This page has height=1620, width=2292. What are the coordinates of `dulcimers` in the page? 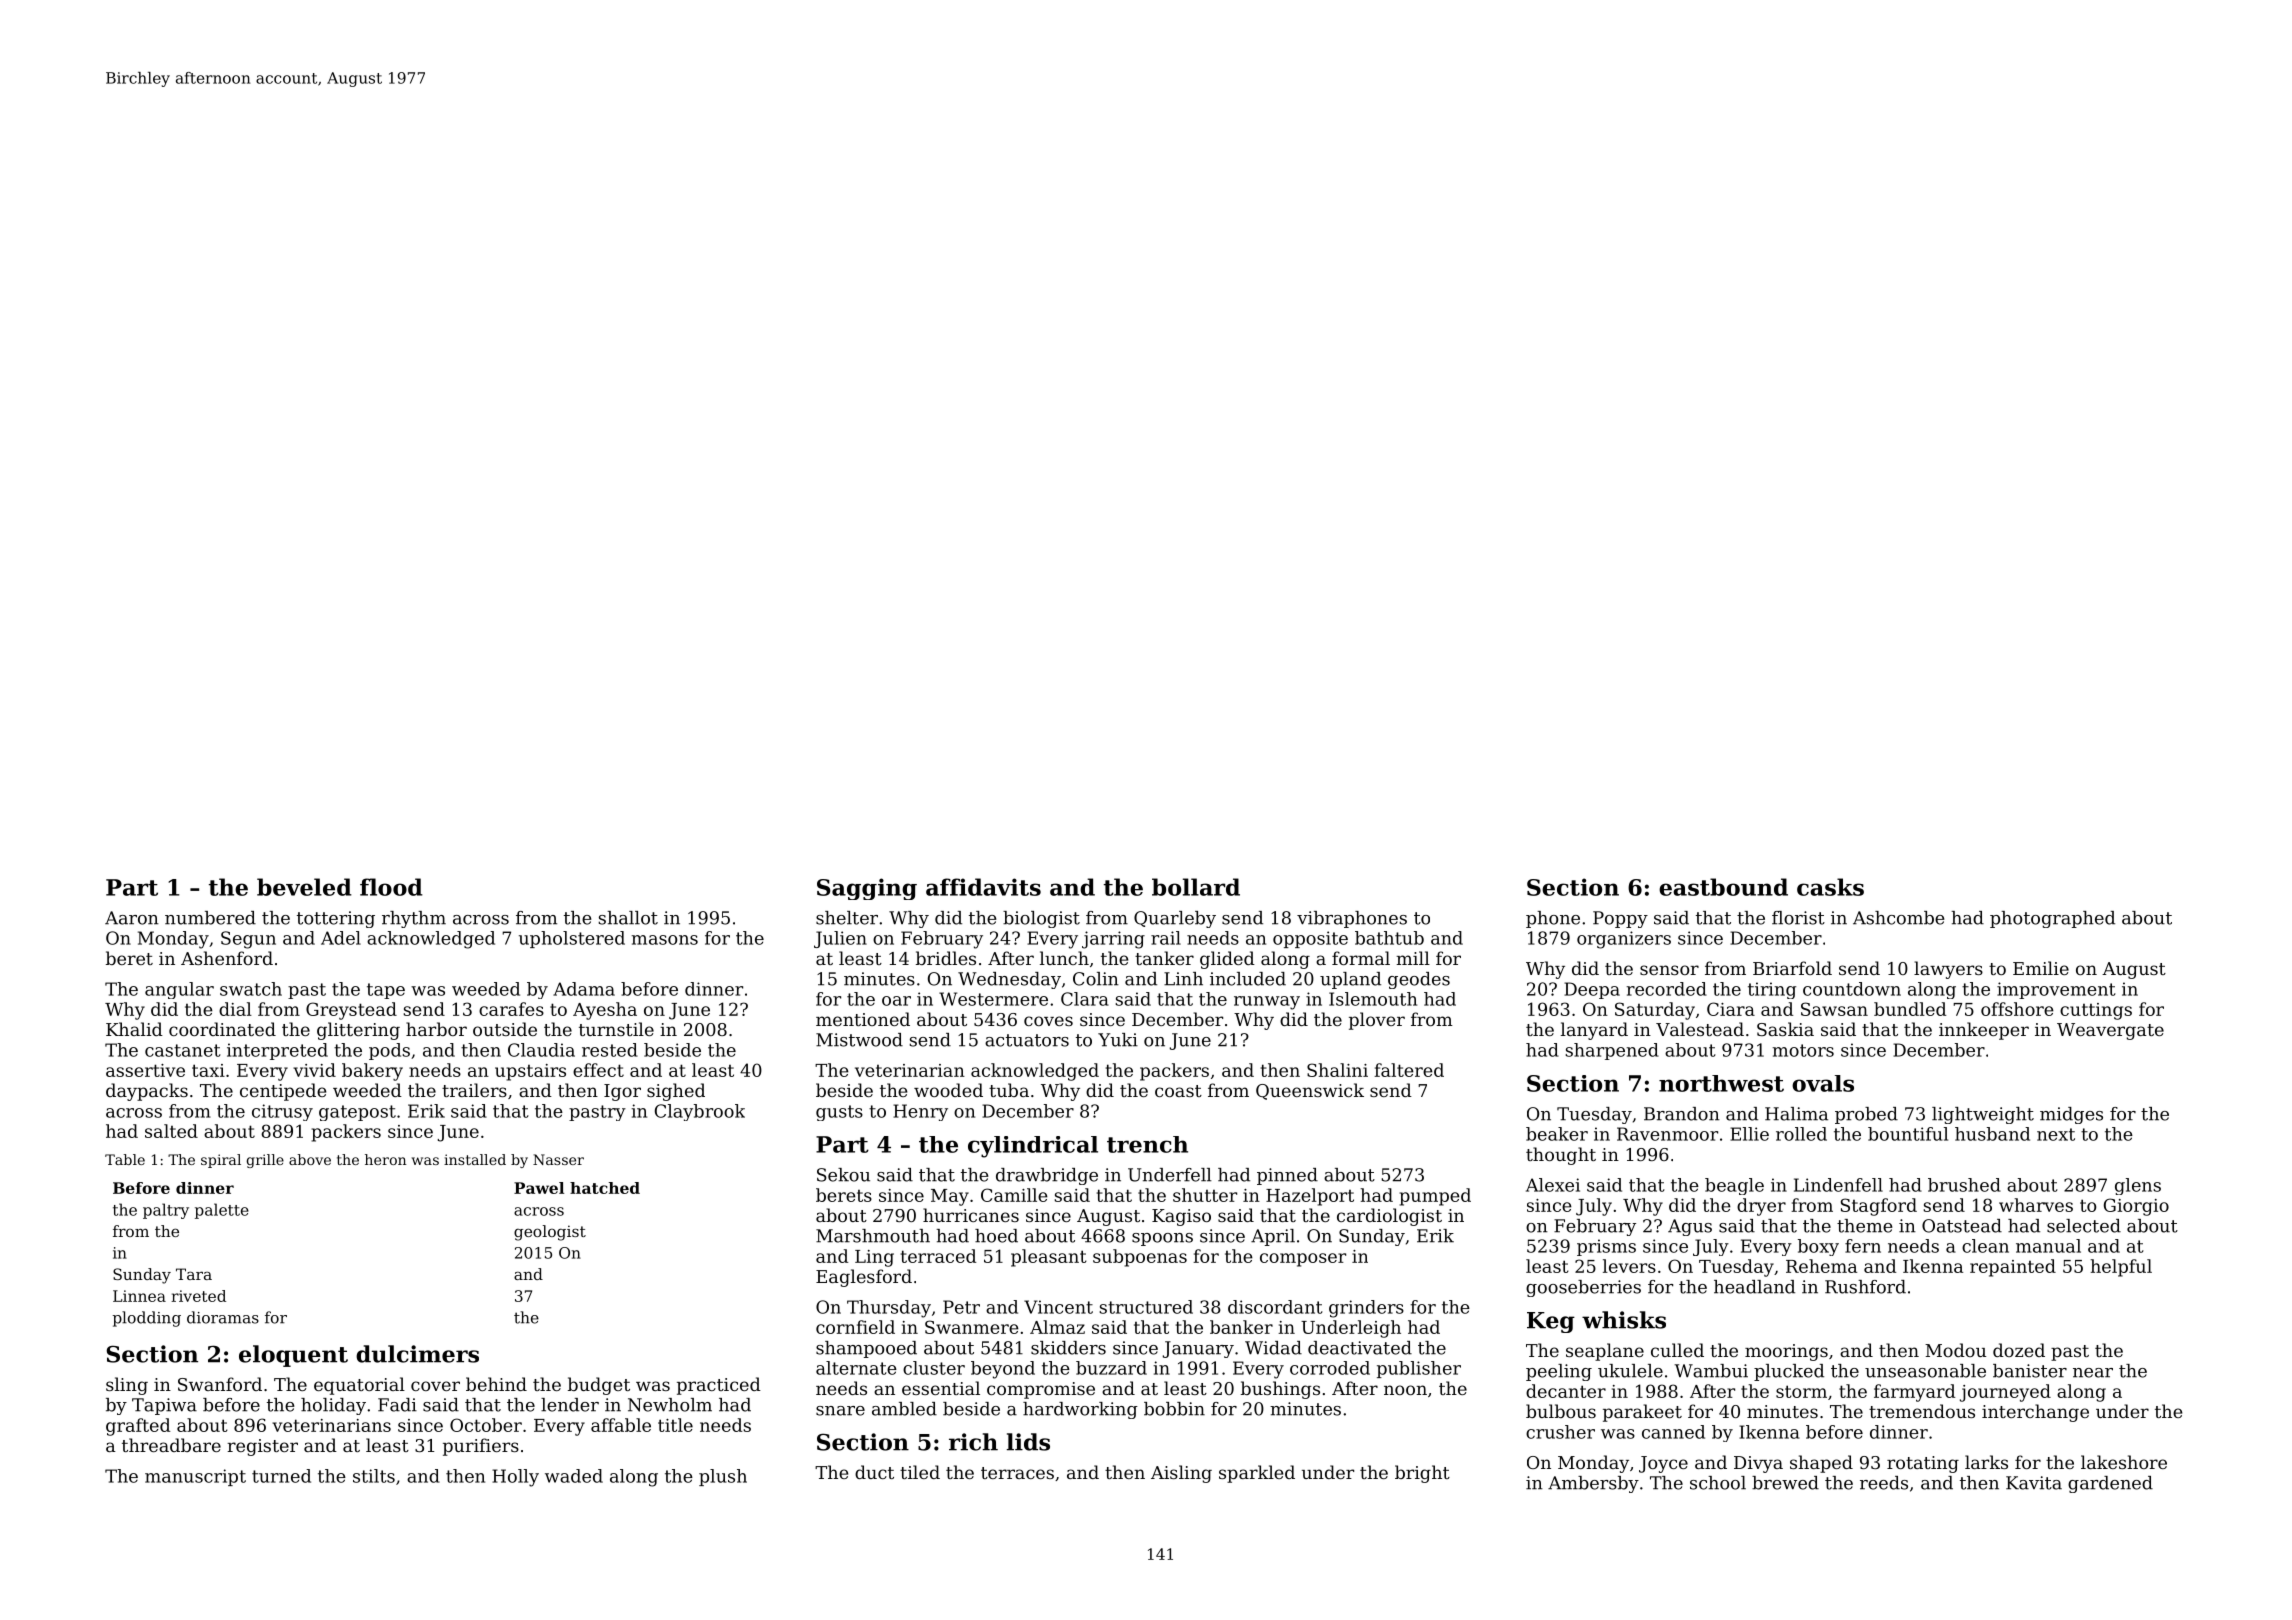 It's located at (417, 1354).
